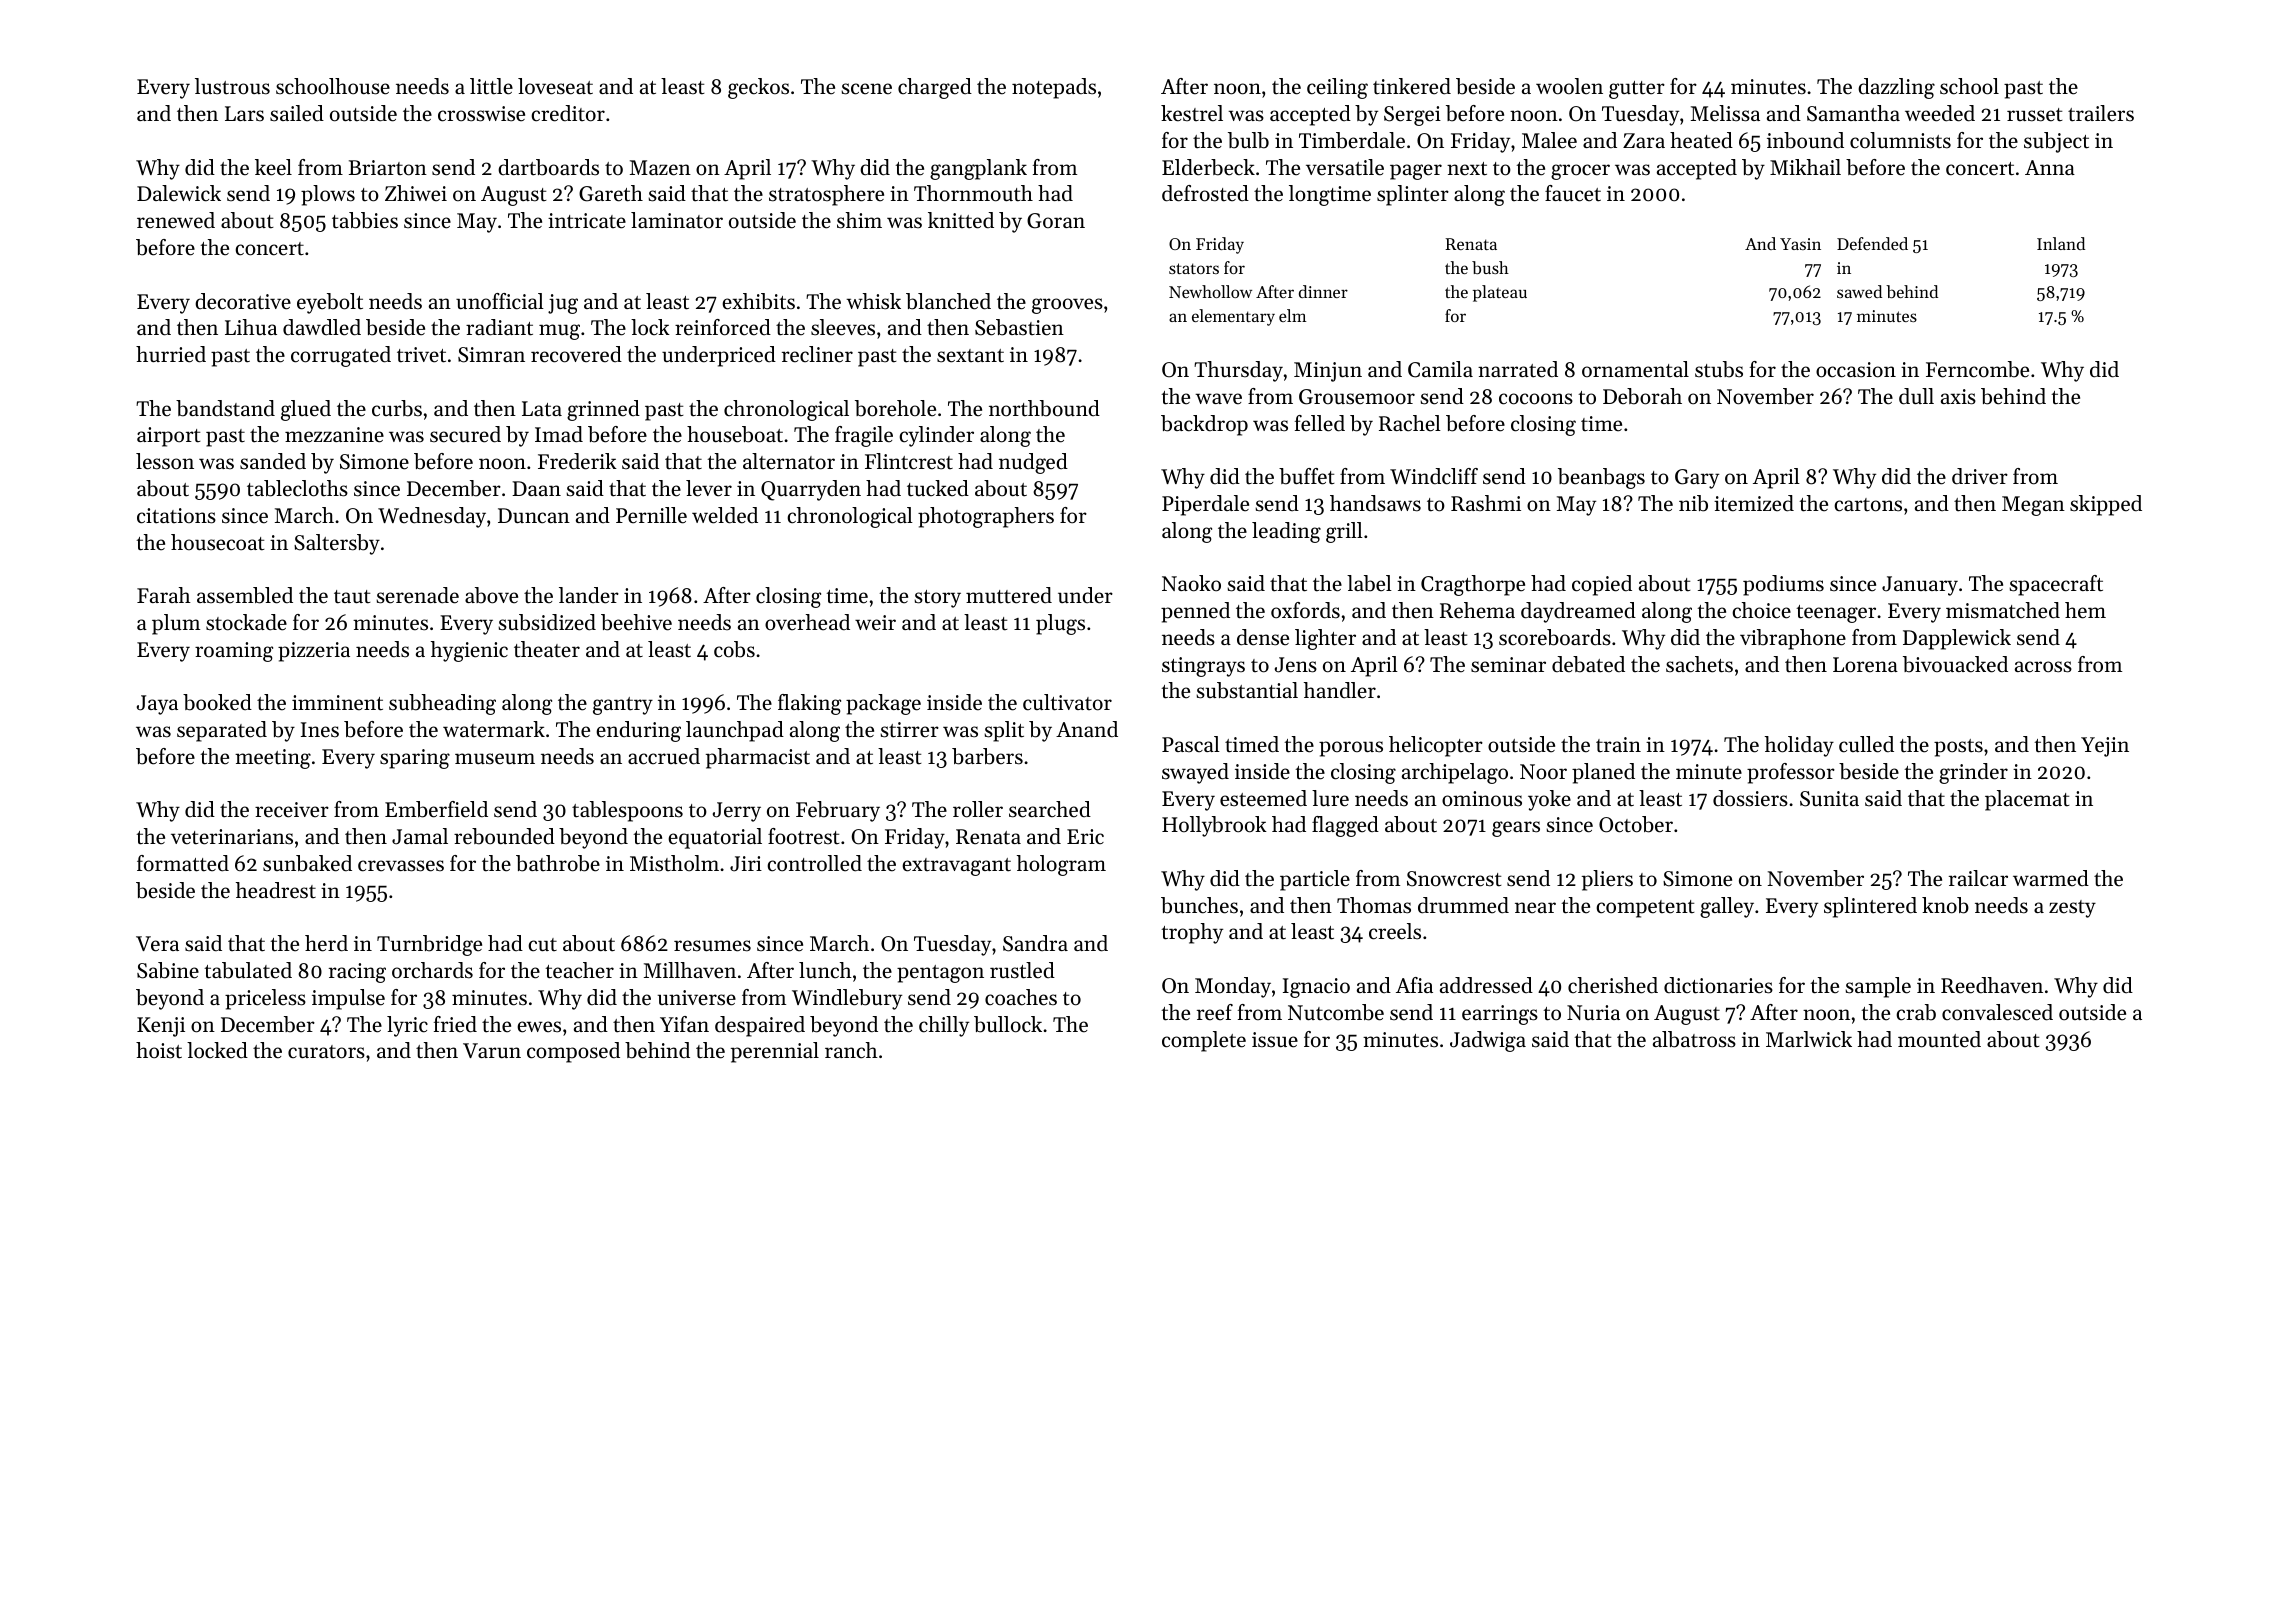 This screenshot has width=2282, height=1614. What do you see at coordinates (159, 1050) in the screenshot?
I see `hoist` at bounding box center [159, 1050].
